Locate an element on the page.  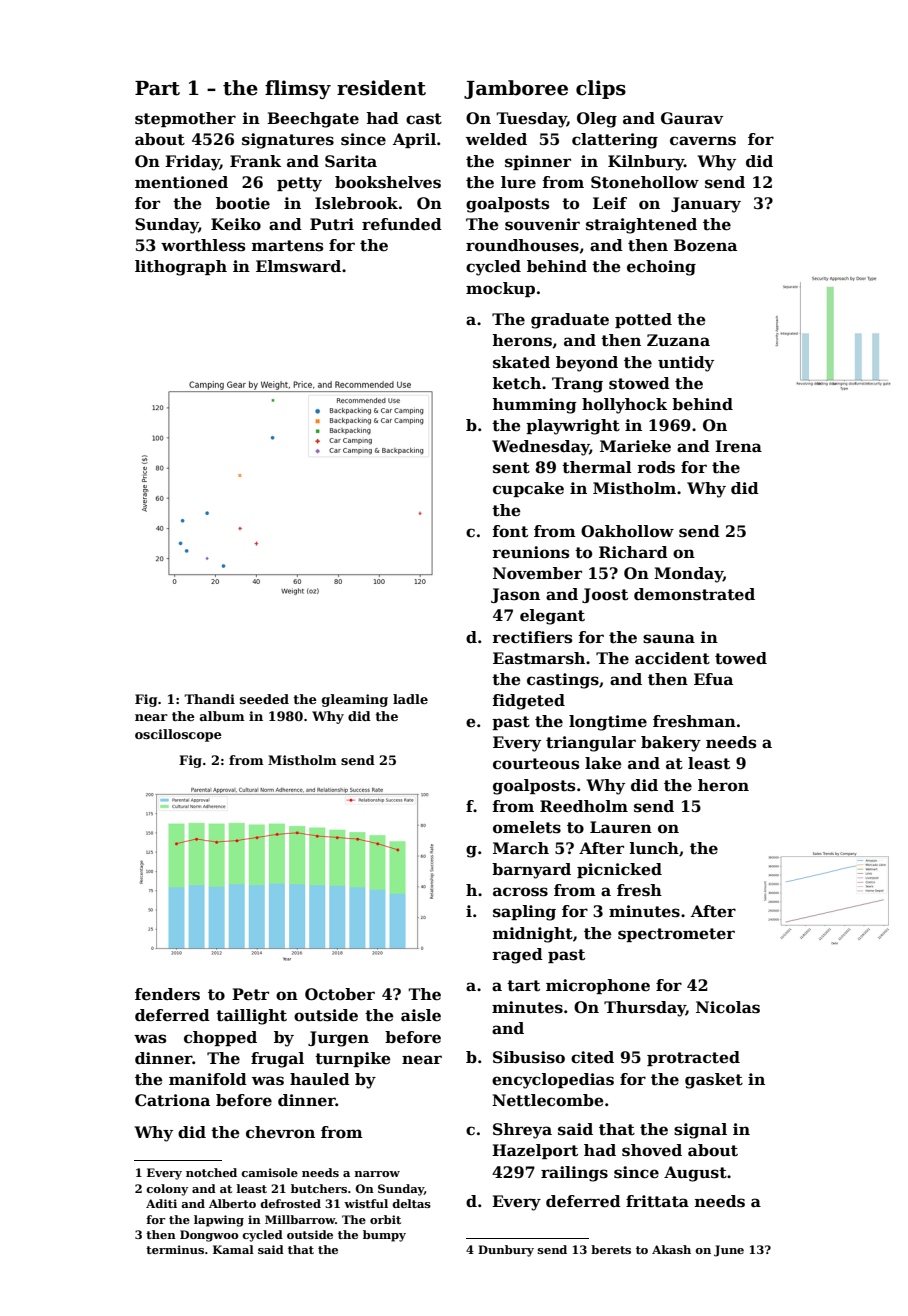
Bozena is located at coordinates (705, 245).
